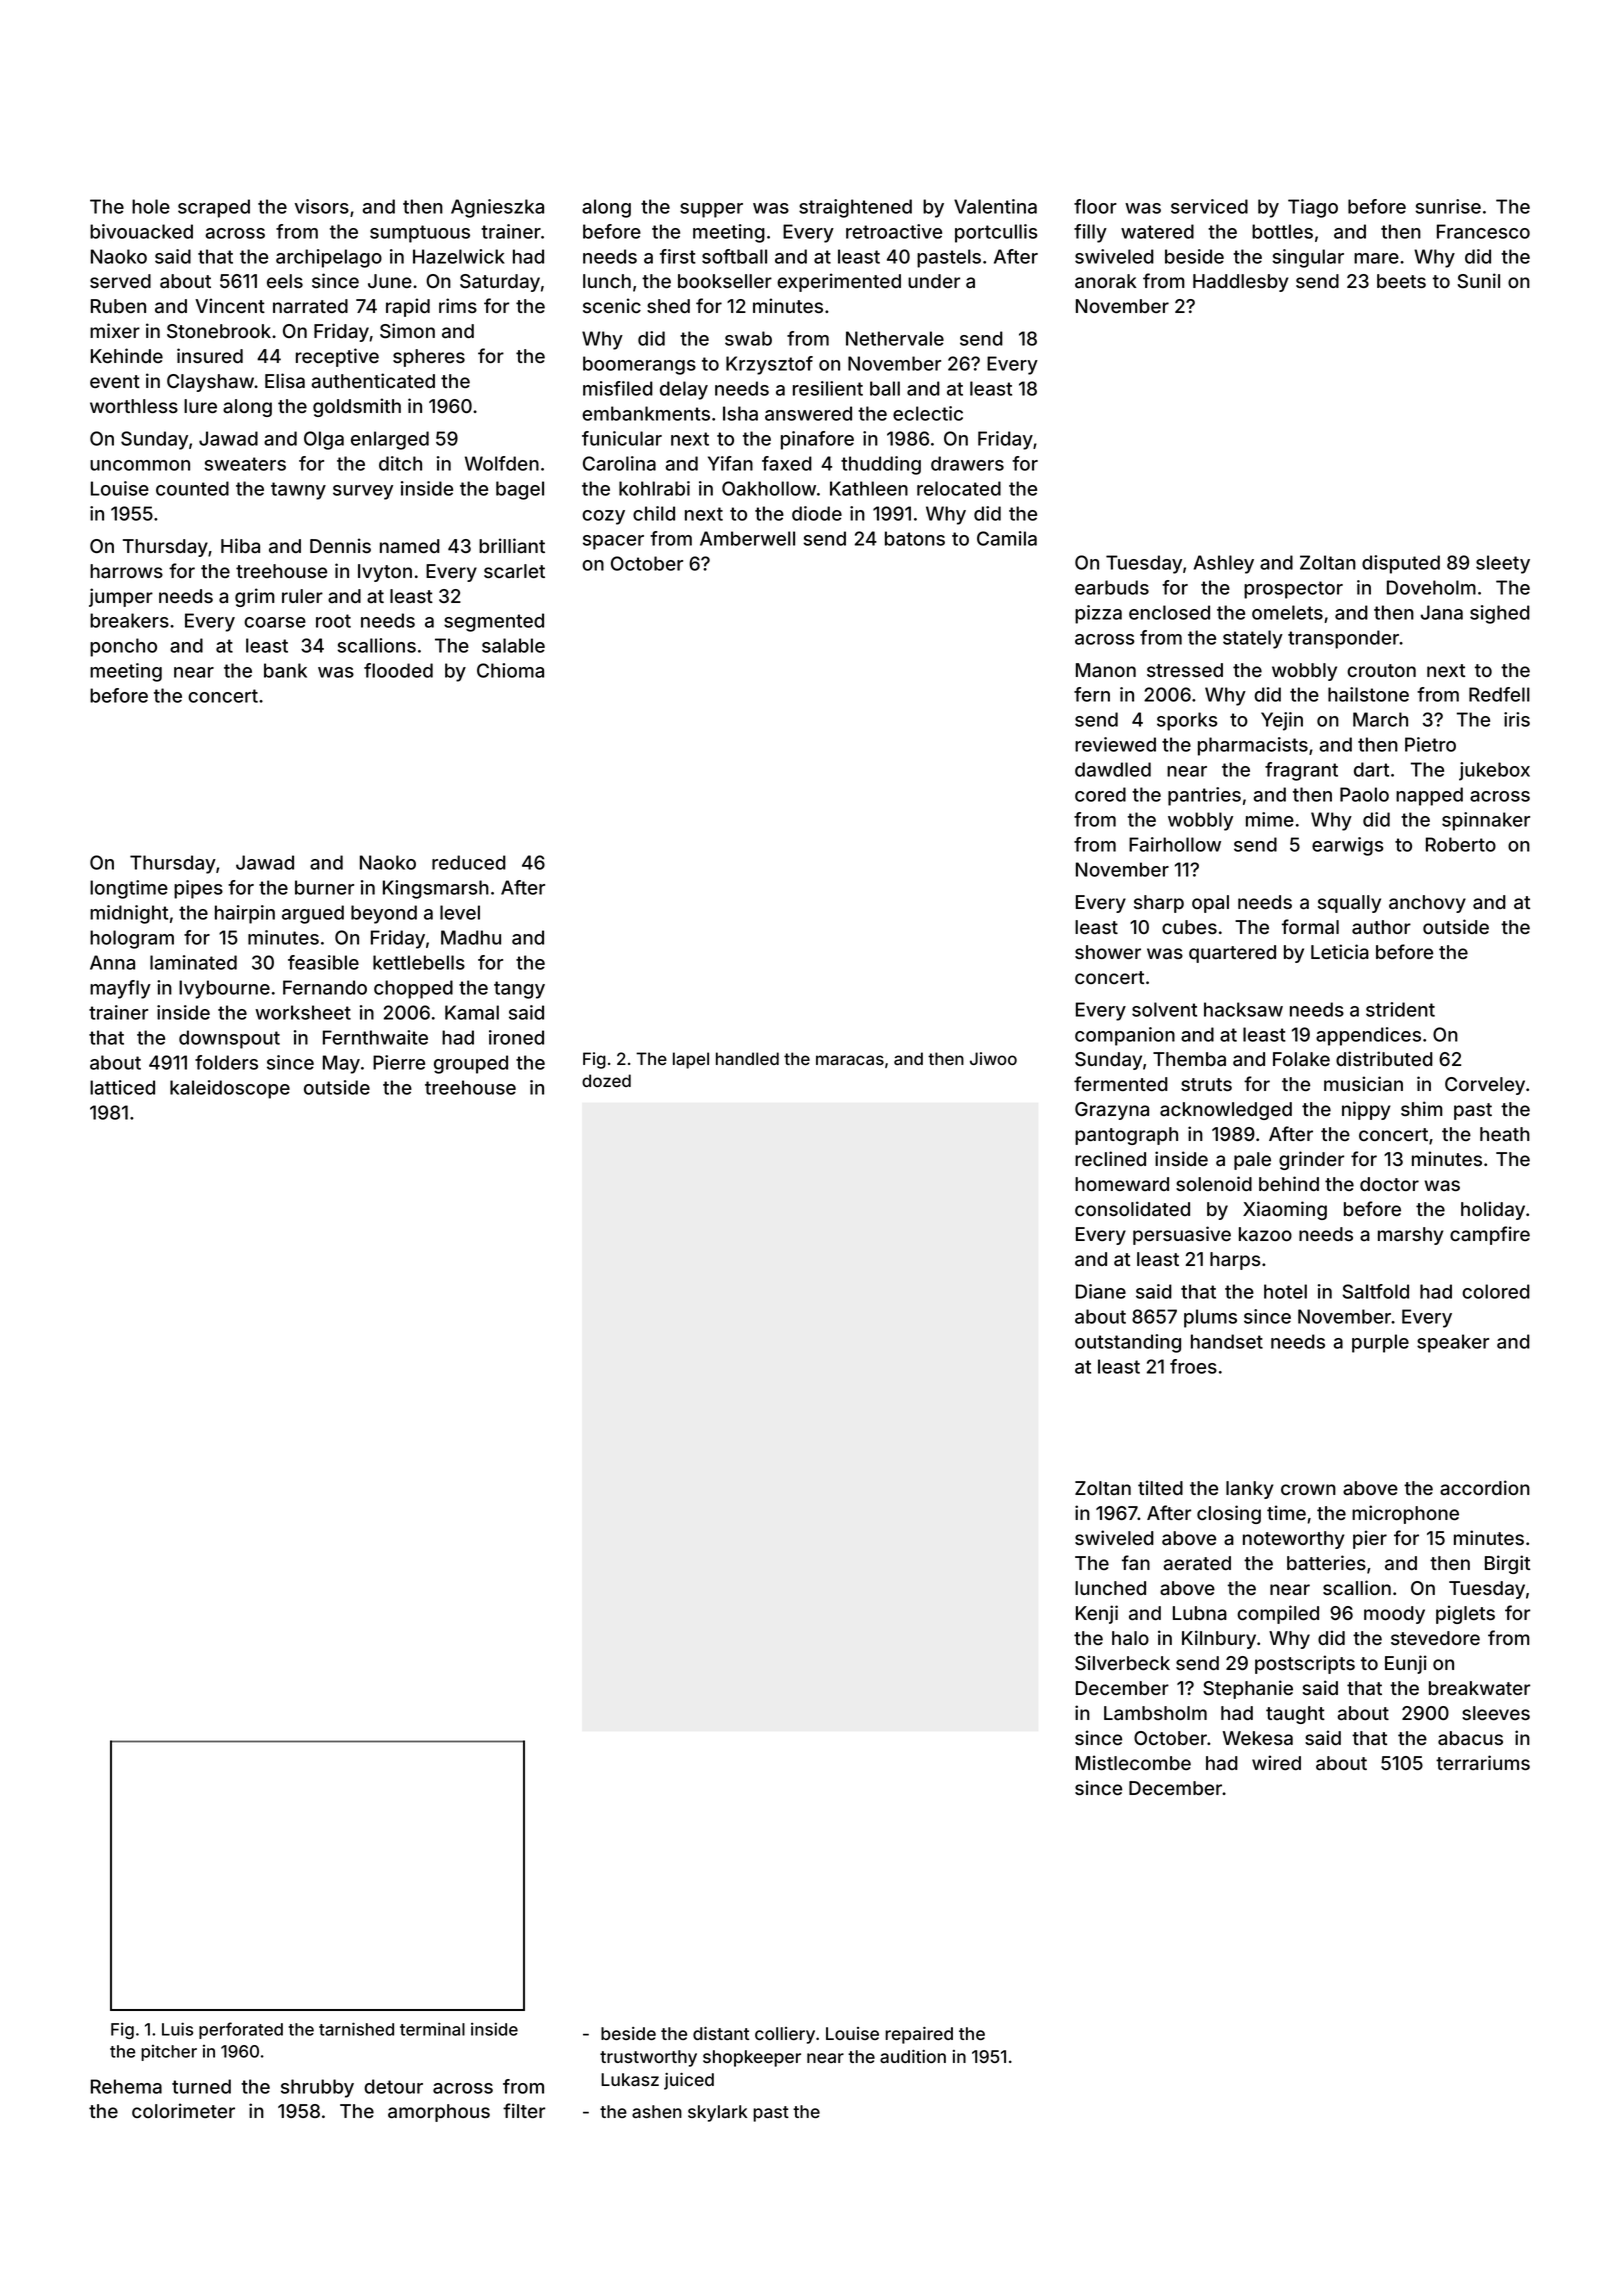 The image size is (1620, 2292). What do you see at coordinates (177, 2029) in the screenshot?
I see `Luis` at bounding box center [177, 2029].
